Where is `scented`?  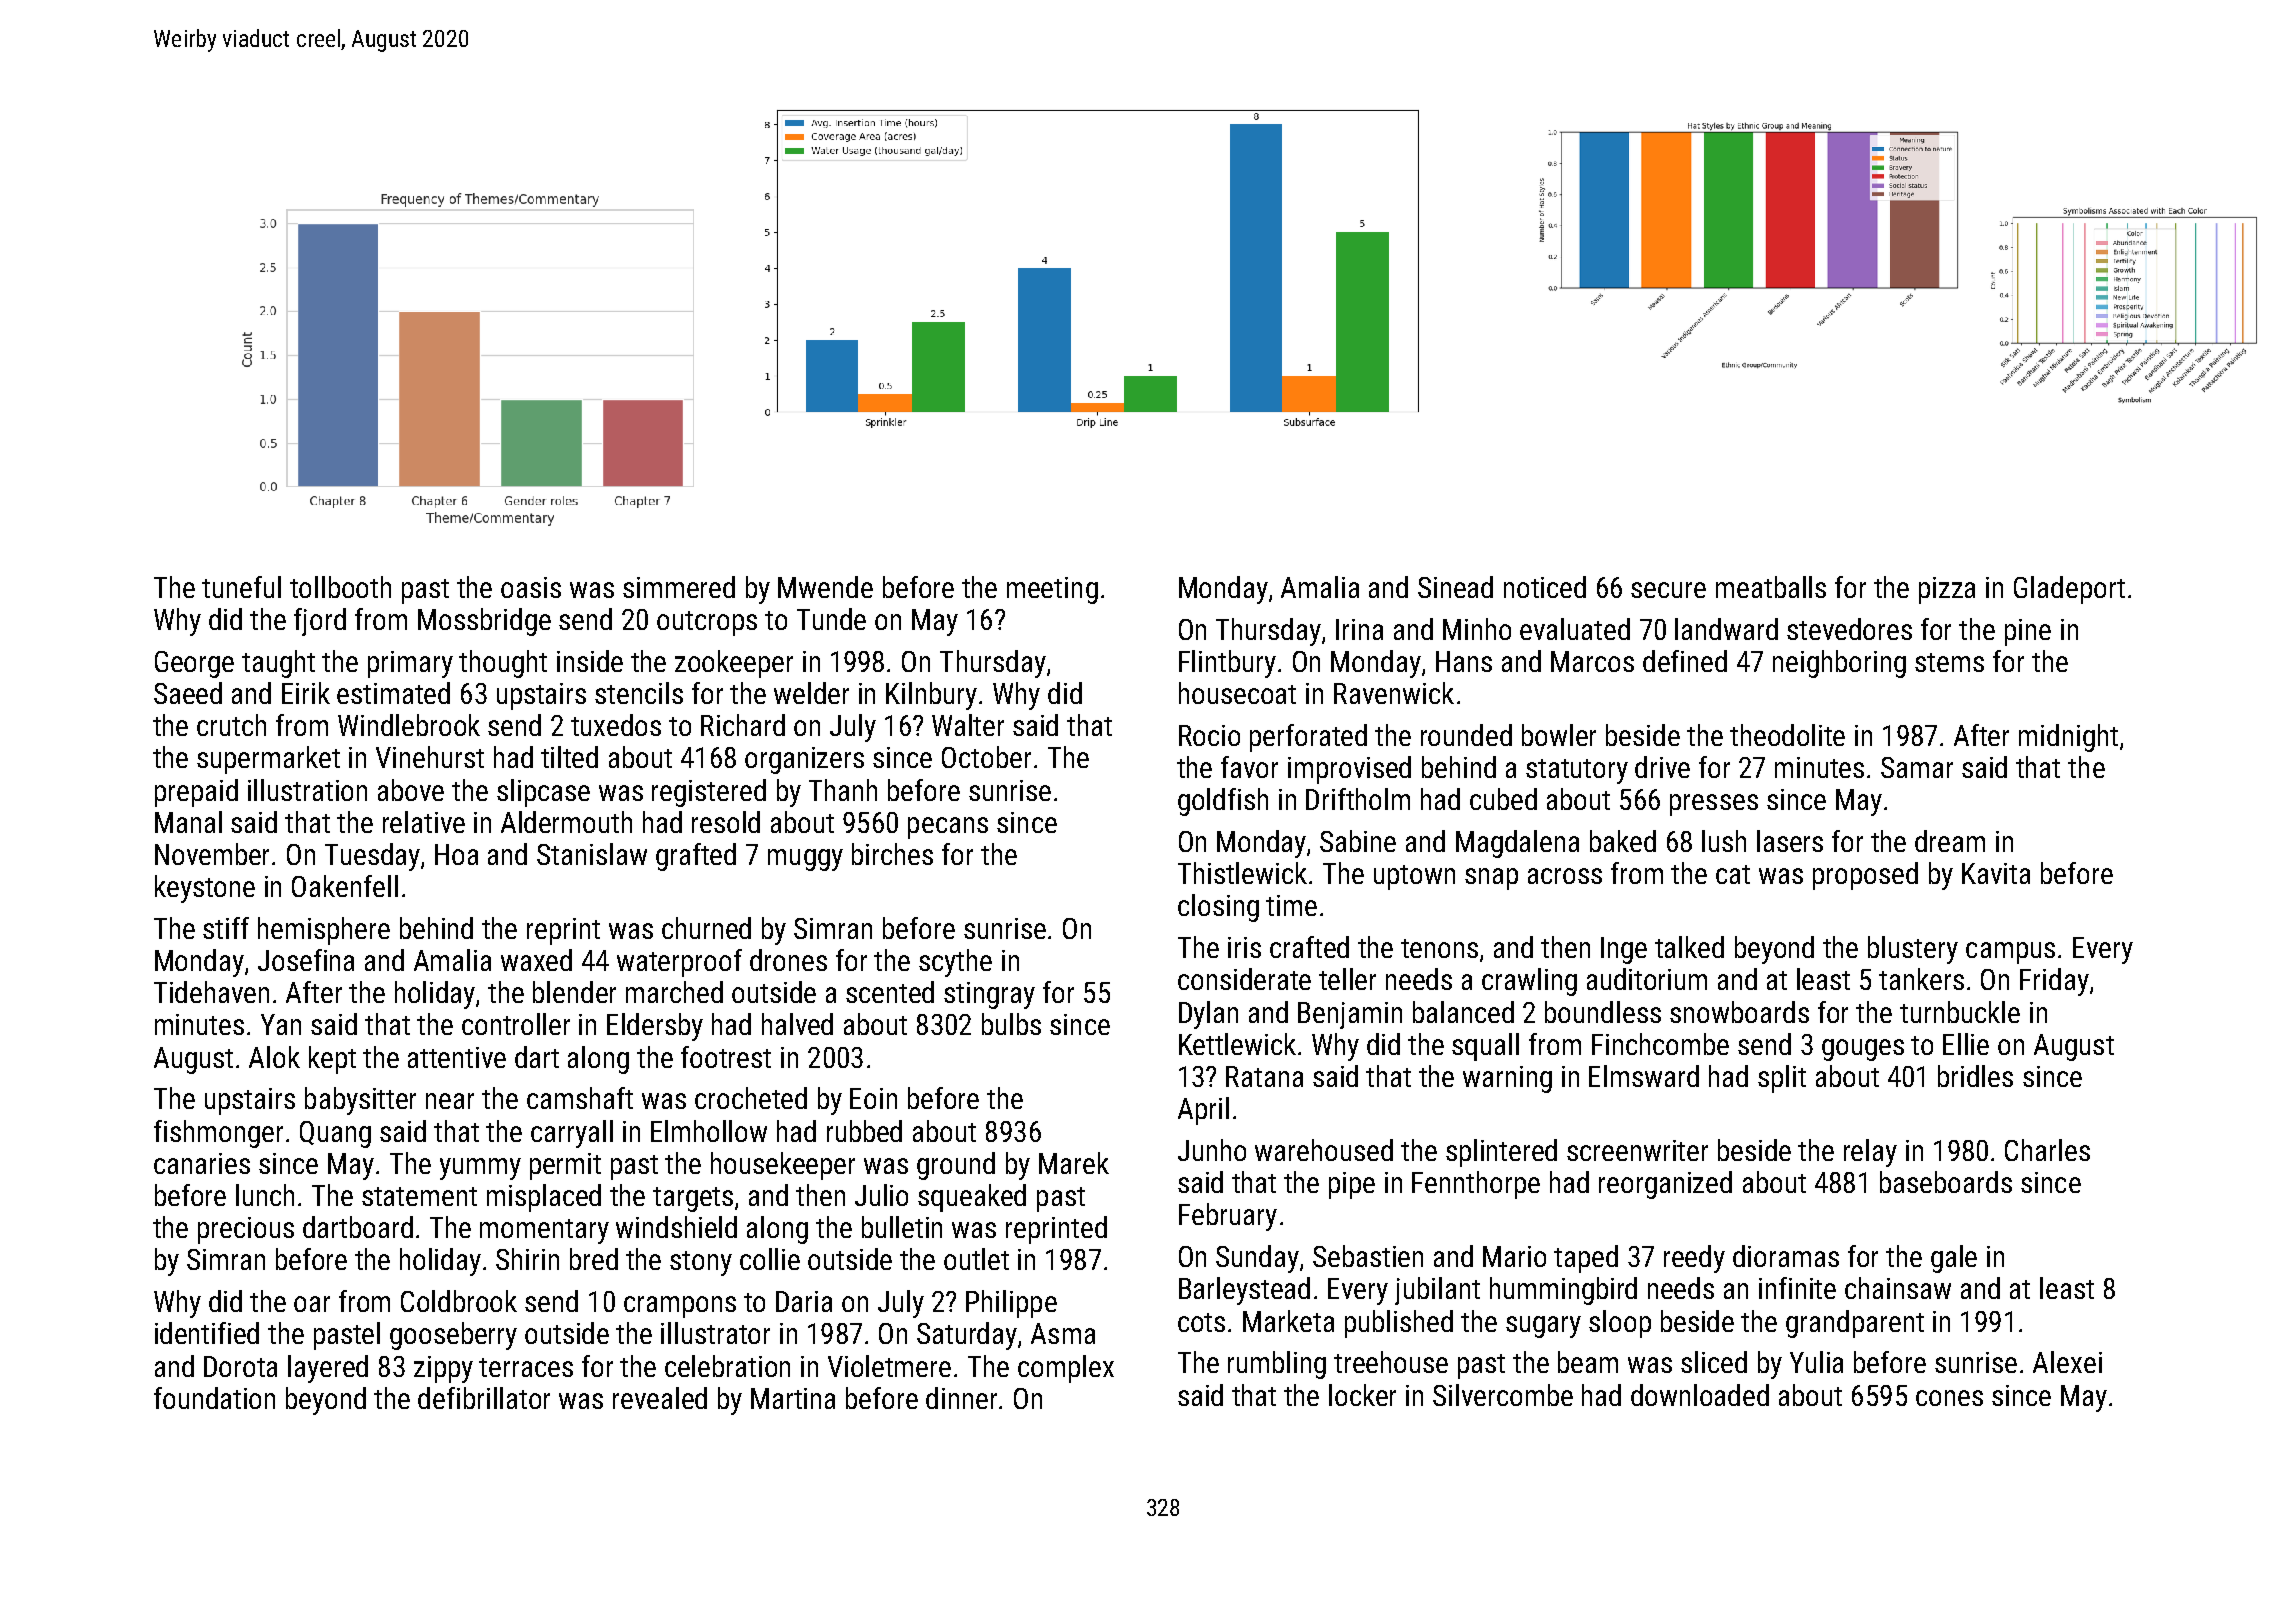 scented is located at coordinates (890, 992).
